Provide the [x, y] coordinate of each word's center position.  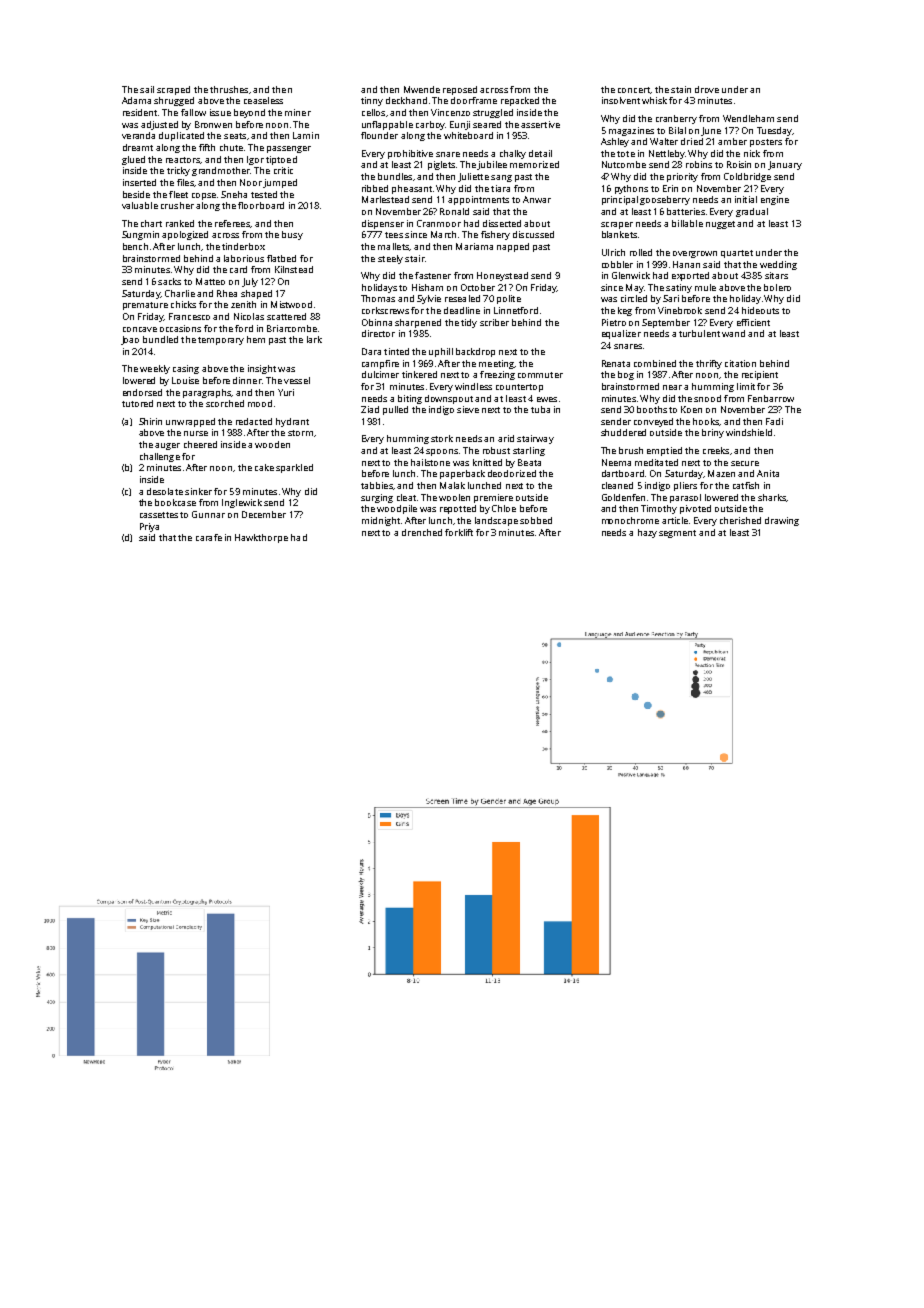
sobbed [536, 520]
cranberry [676, 119]
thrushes [229, 89]
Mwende [422, 89]
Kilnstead [294, 269]
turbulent [699, 333]
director [378, 333]
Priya [149, 527]
